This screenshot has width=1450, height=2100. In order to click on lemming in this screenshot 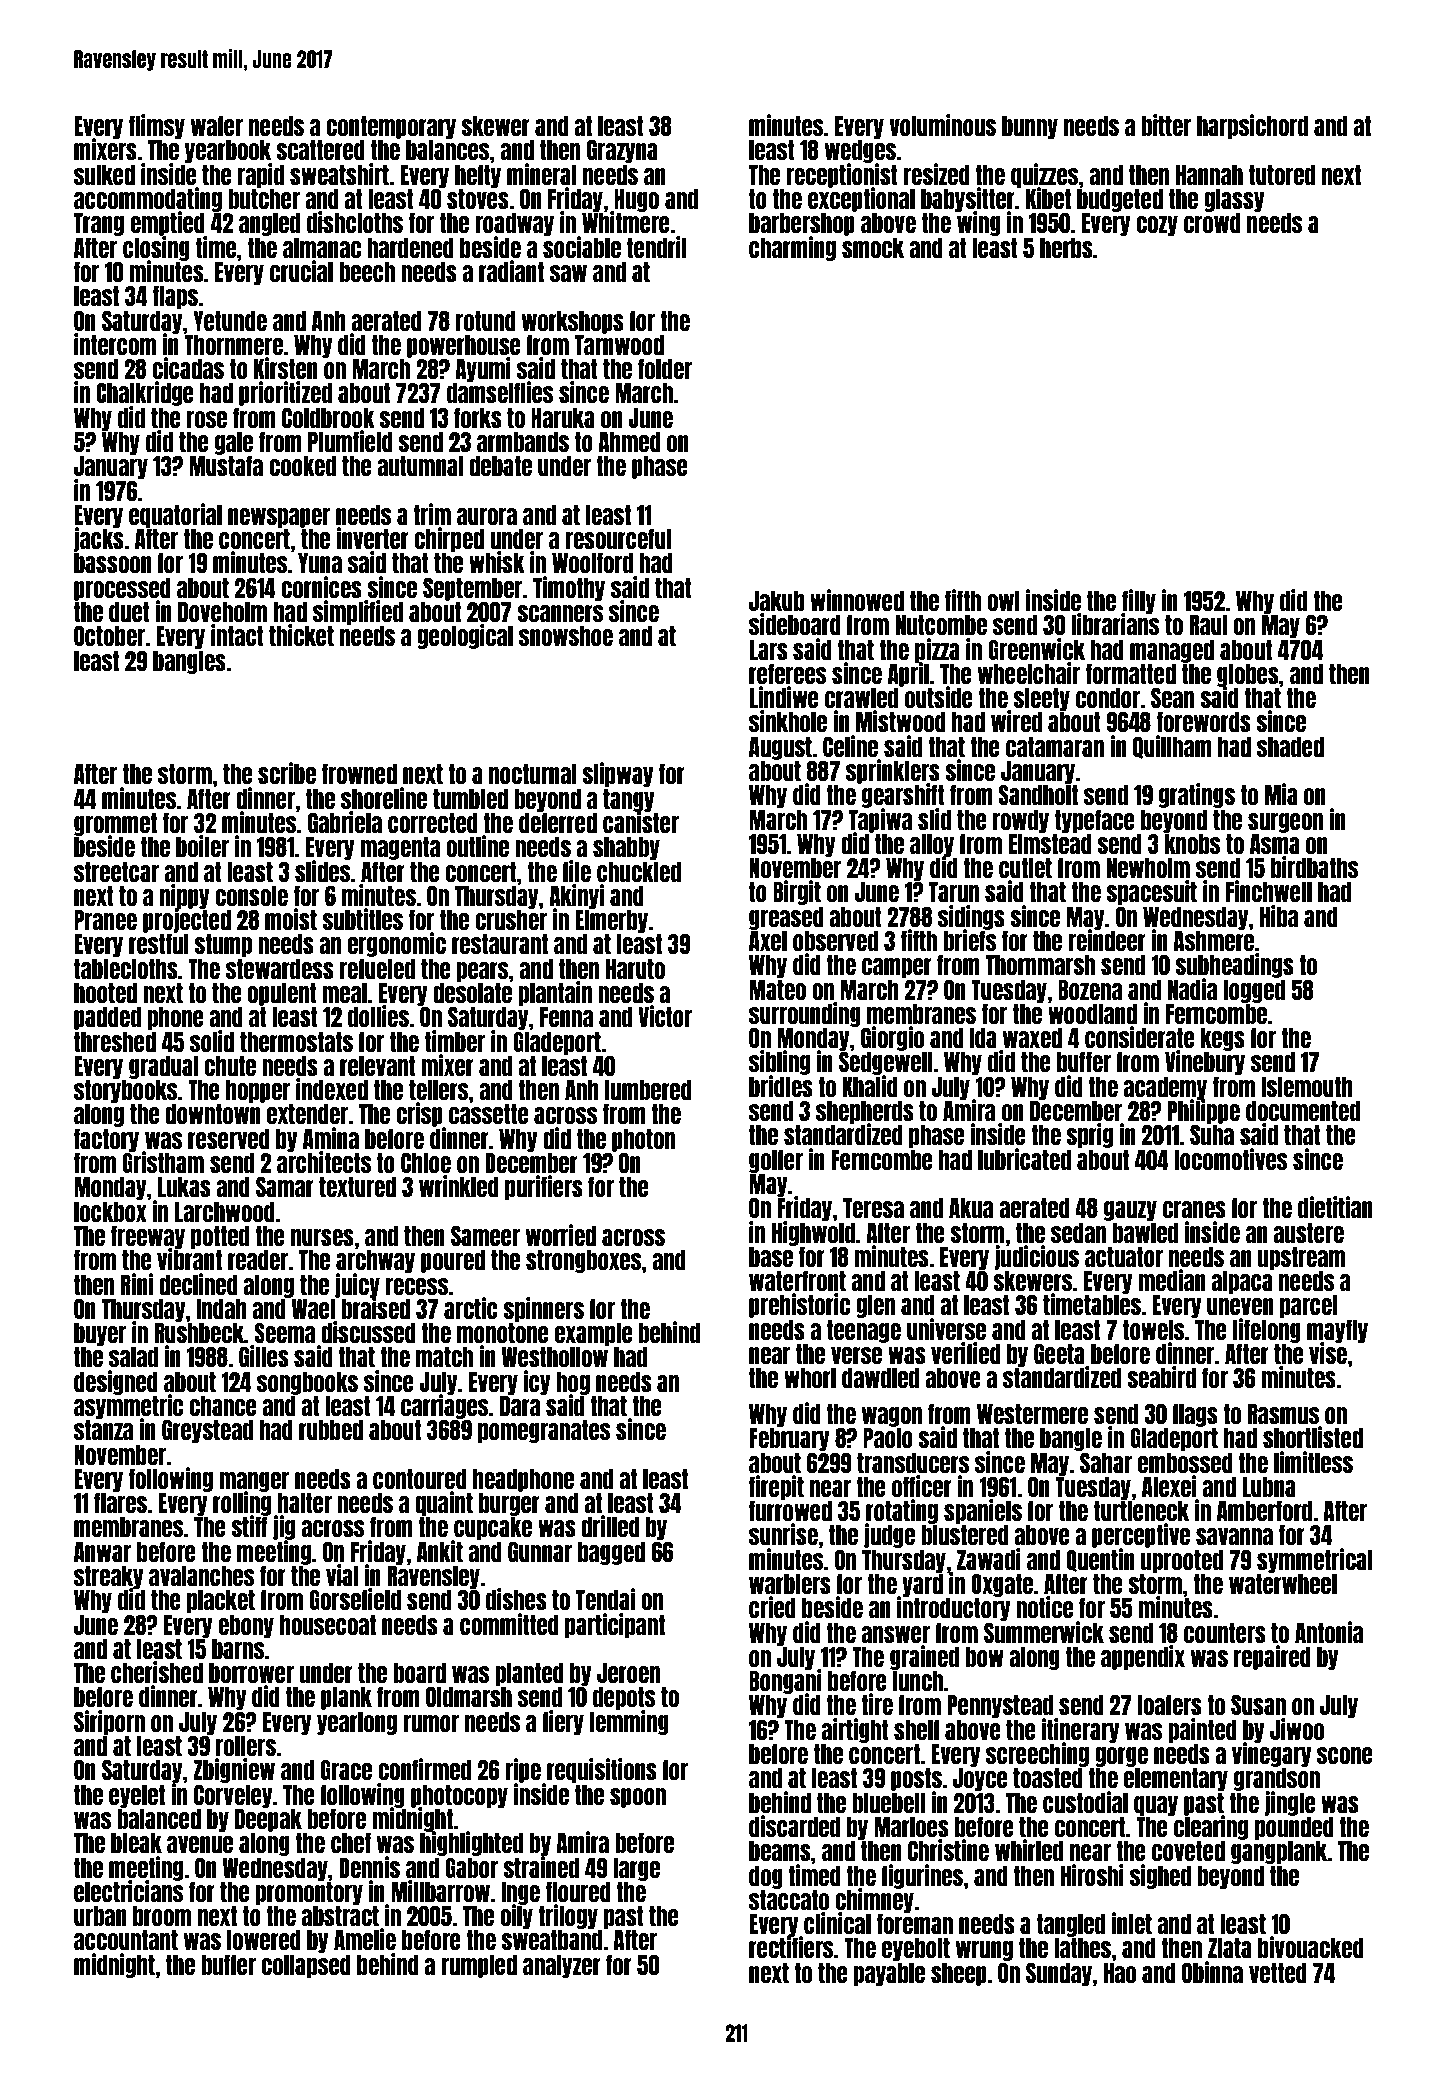, I will do `click(629, 1722)`.
